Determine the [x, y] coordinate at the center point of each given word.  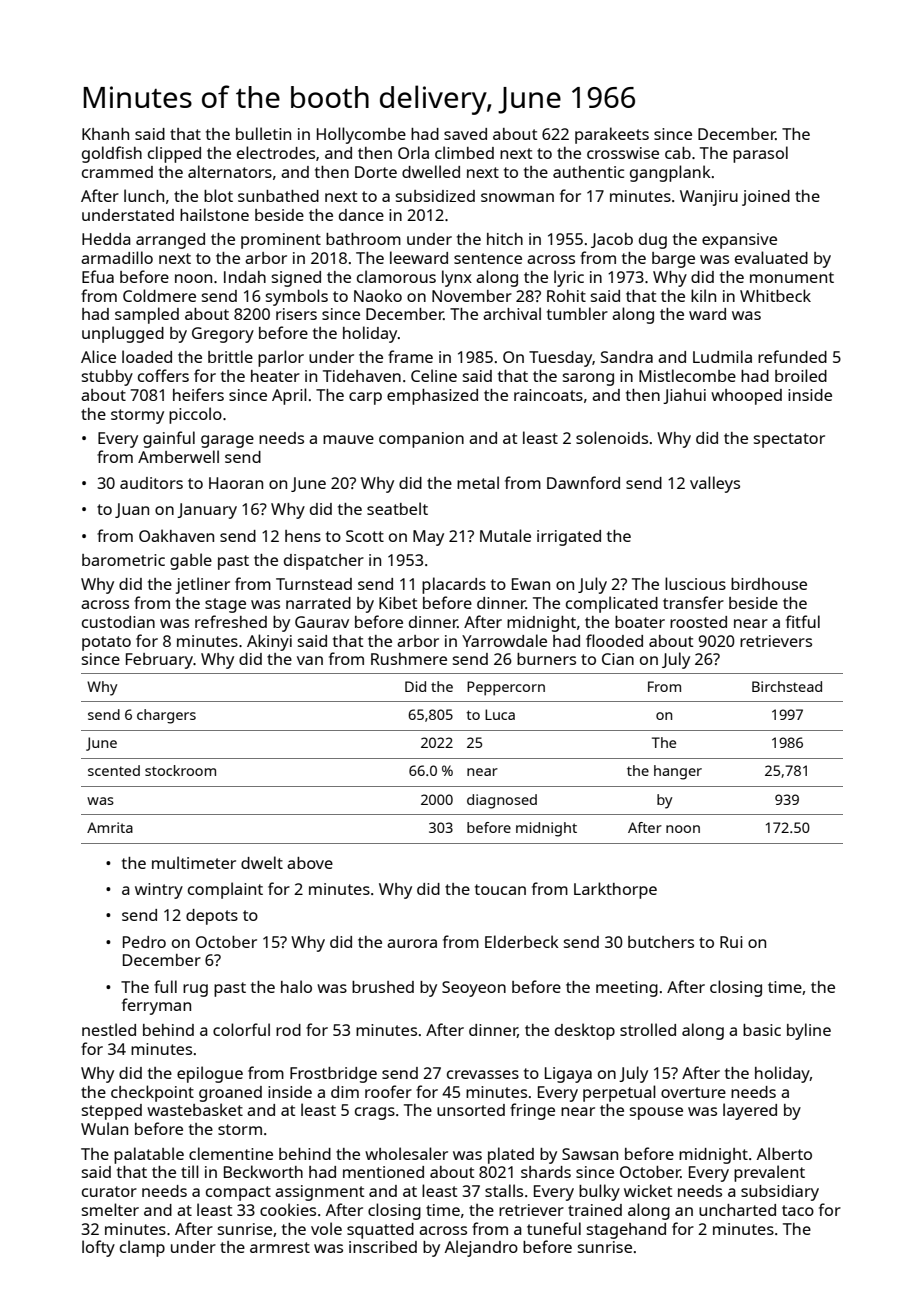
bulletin [263, 133]
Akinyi [269, 642]
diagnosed [502, 801]
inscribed [383, 1247]
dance [361, 215]
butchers [661, 942]
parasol [760, 154]
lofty [98, 1248]
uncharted [737, 1210]
